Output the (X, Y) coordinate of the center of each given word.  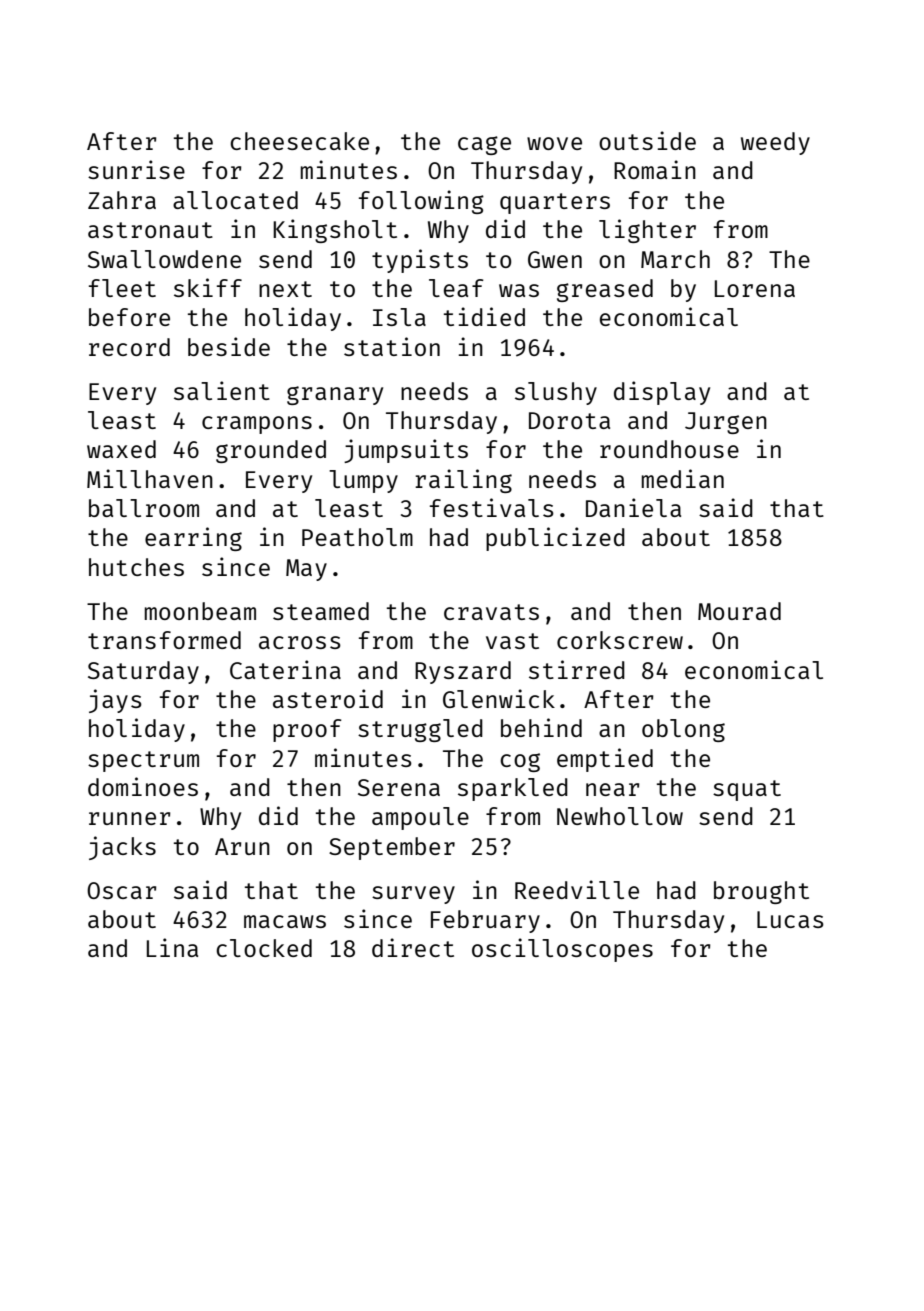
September (392, 848)
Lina (172, 947)
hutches (136, 567)
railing (463, 481)
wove (554, 143)
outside (647, 140)
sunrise (136, 169)
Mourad (739, 611)
